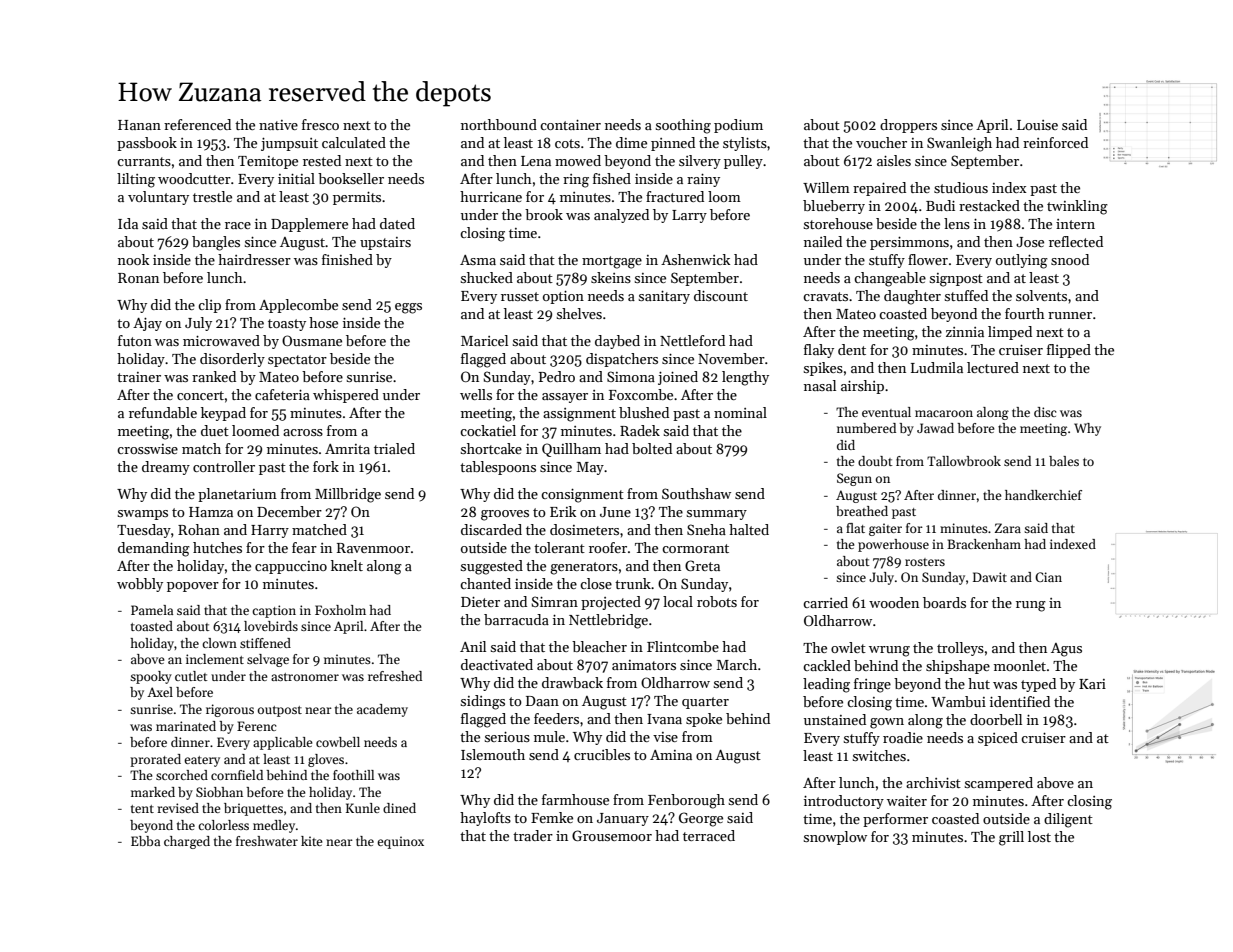 This screenshot has width=1233, height=952. What do you see at coordinates (925, 562) in the screenshot?
I see `rosters` at bounding box center [925, 562].
